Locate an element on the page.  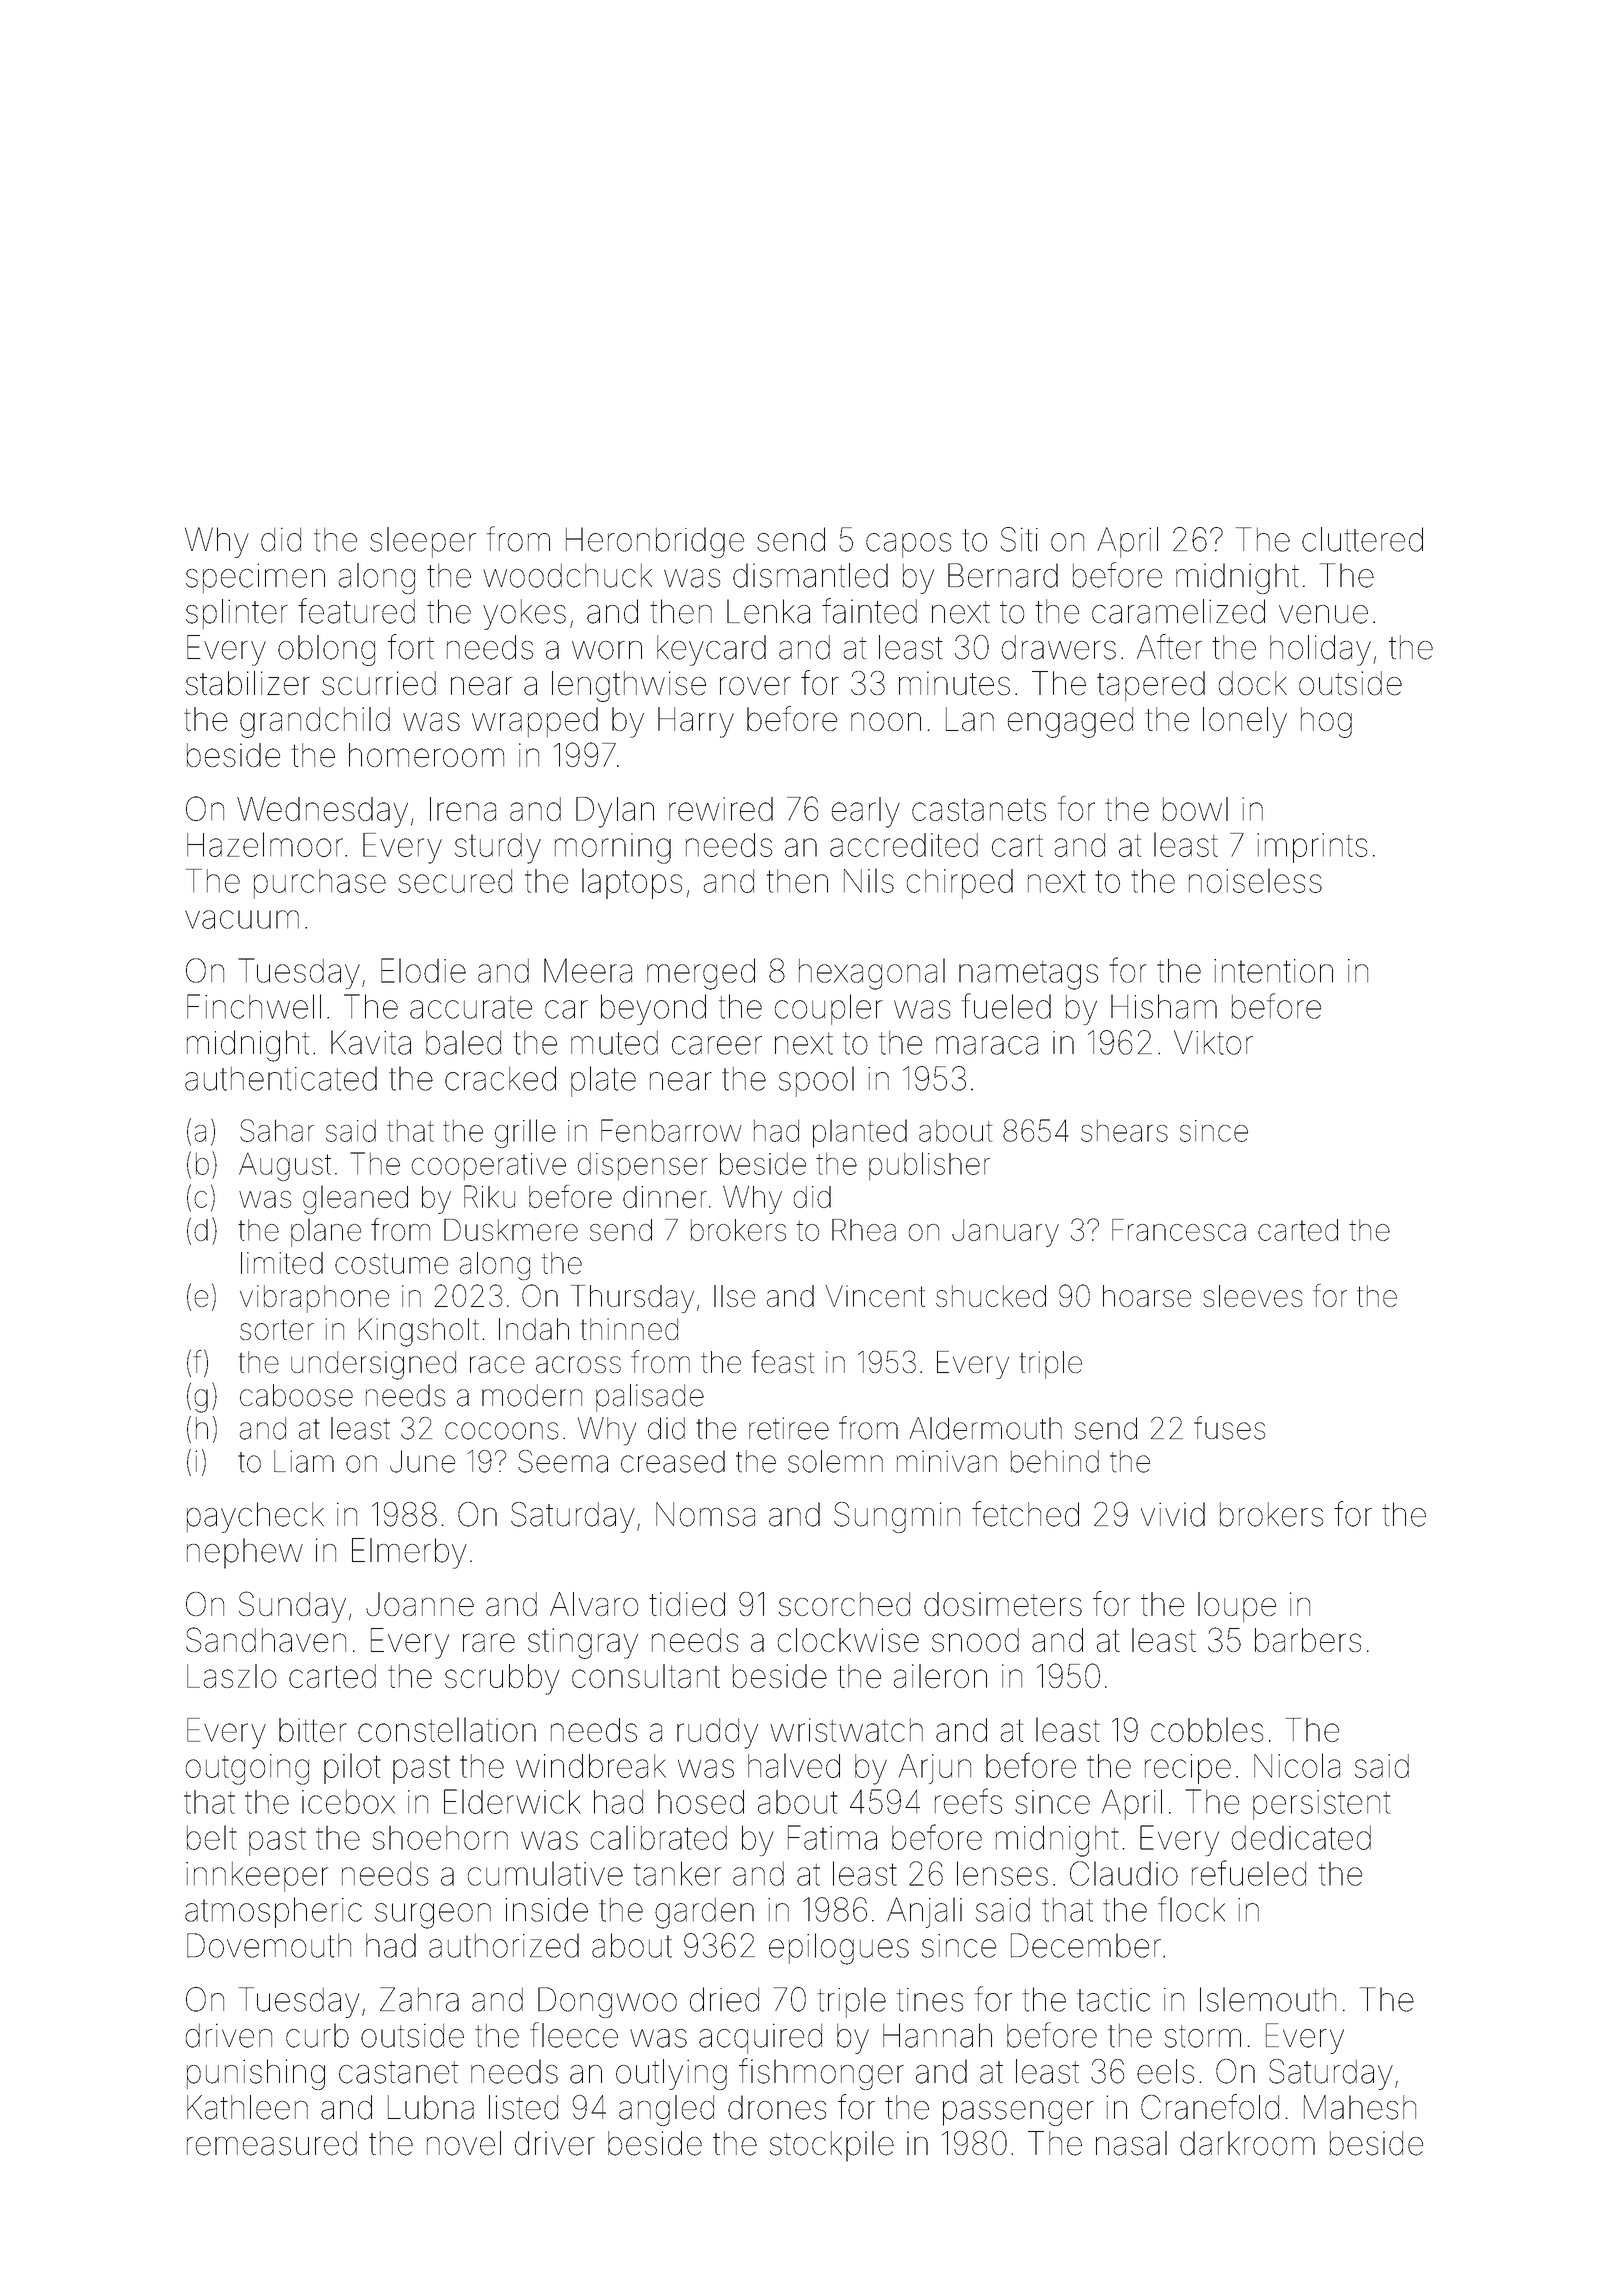
cumulative is located at coordinates (545, 1873).
